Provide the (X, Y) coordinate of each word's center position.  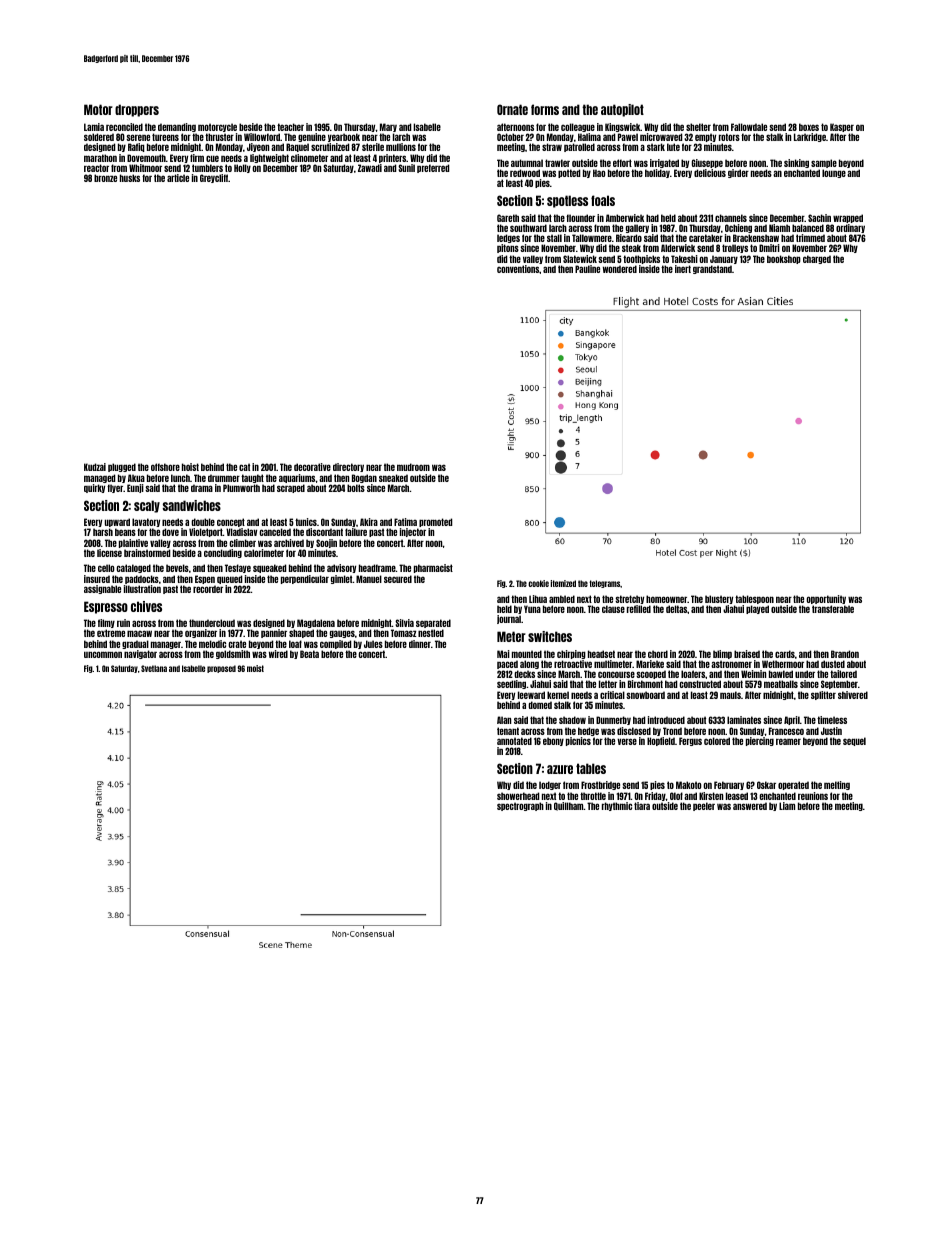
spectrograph (520, 806)
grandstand (712, 269)
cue (212, 158)
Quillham (569, 806)
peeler (704, 806)
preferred (433, 168)
